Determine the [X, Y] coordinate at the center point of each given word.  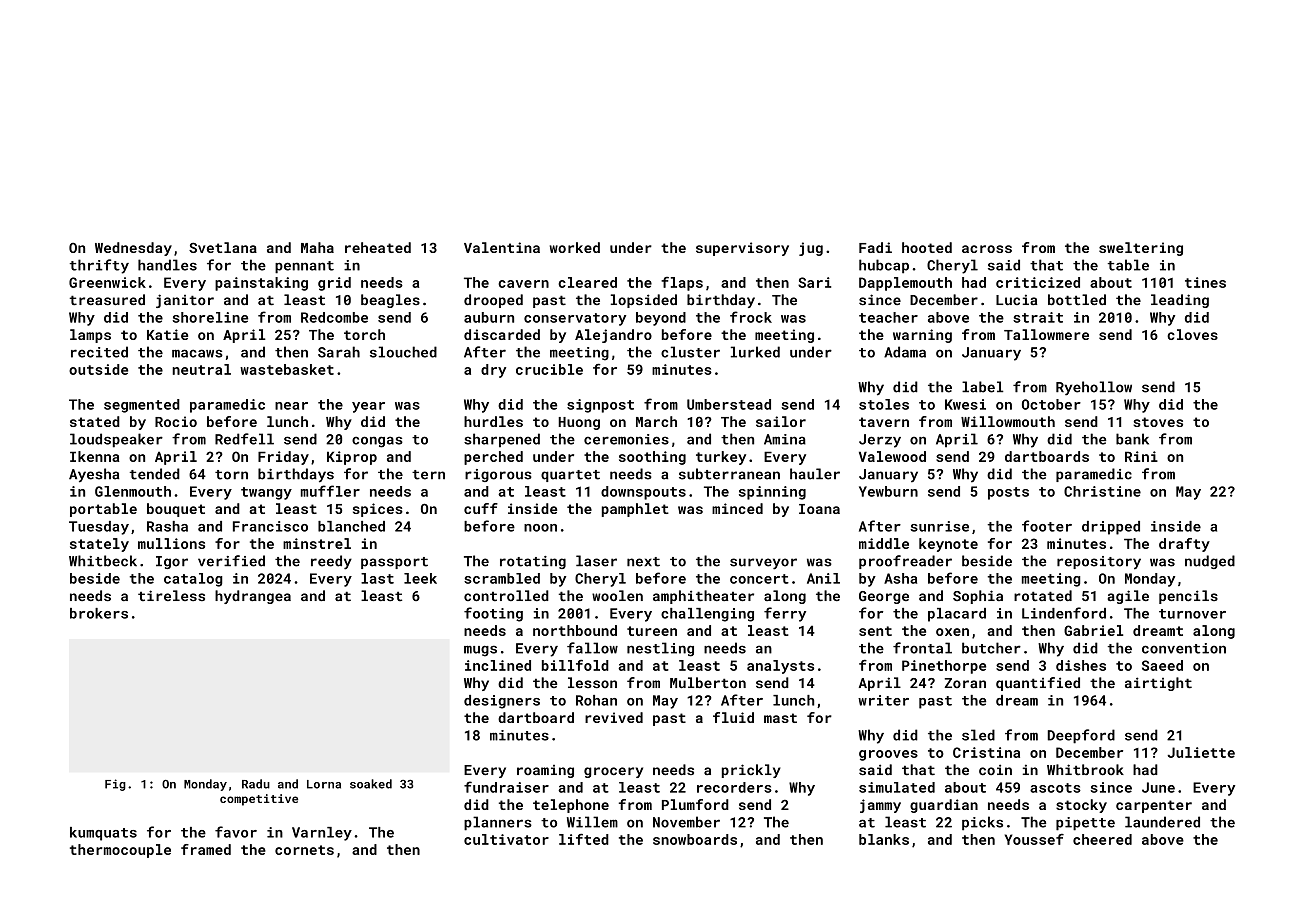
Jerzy [880, 441]
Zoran [965, 683]
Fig [115, 785]
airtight [1158, 684]
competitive [259, 800]
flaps [682, 284]
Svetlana [223, 247]
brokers [99, 613]
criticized [1038, 282]
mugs [480, 651]
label [983, 387]
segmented [142, 406]
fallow [592, 648]
